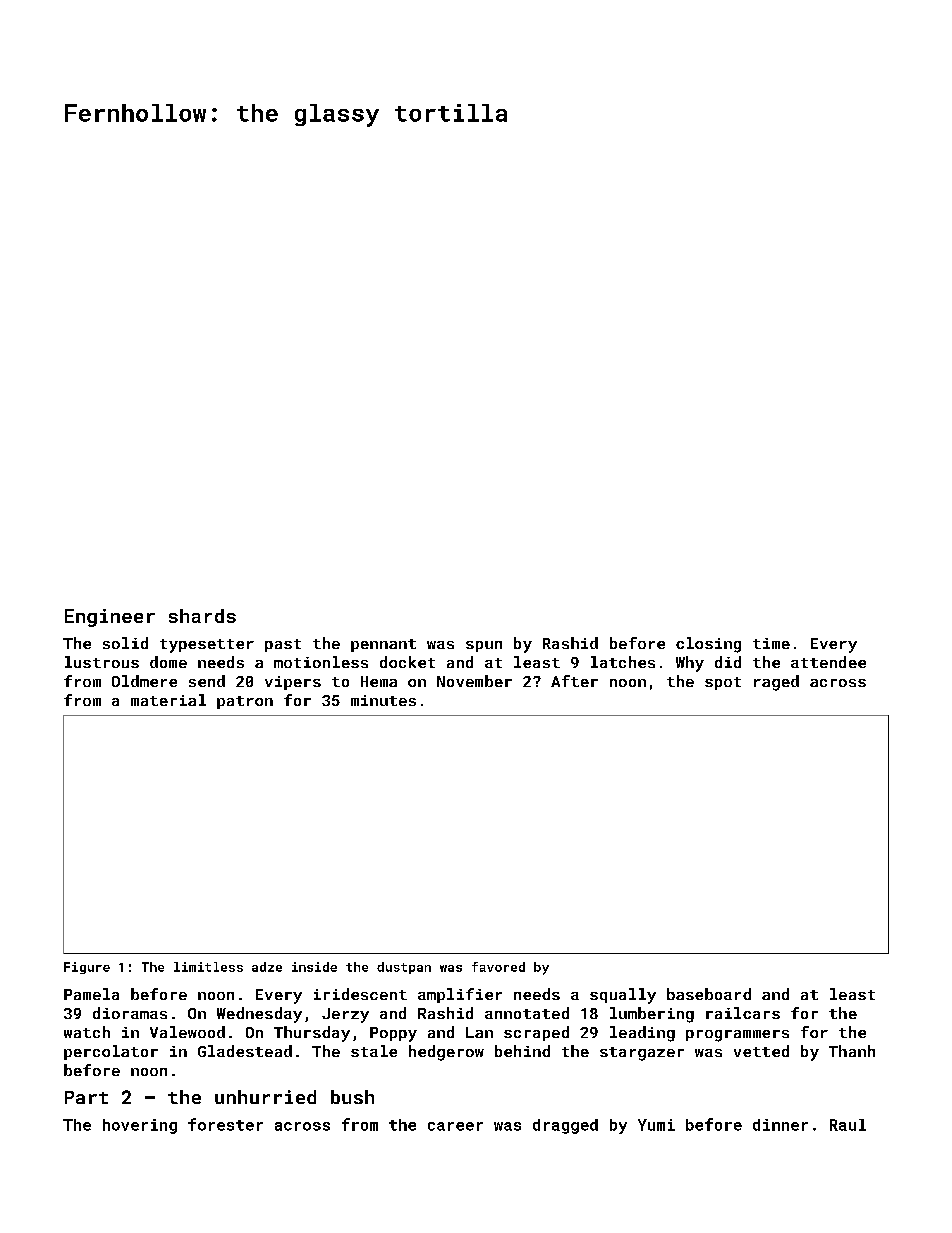 The height and width of the screenshot is (1233, 952). Describe the element at coordinates (771, 643) in the screenshot. I see `time` at that location.
